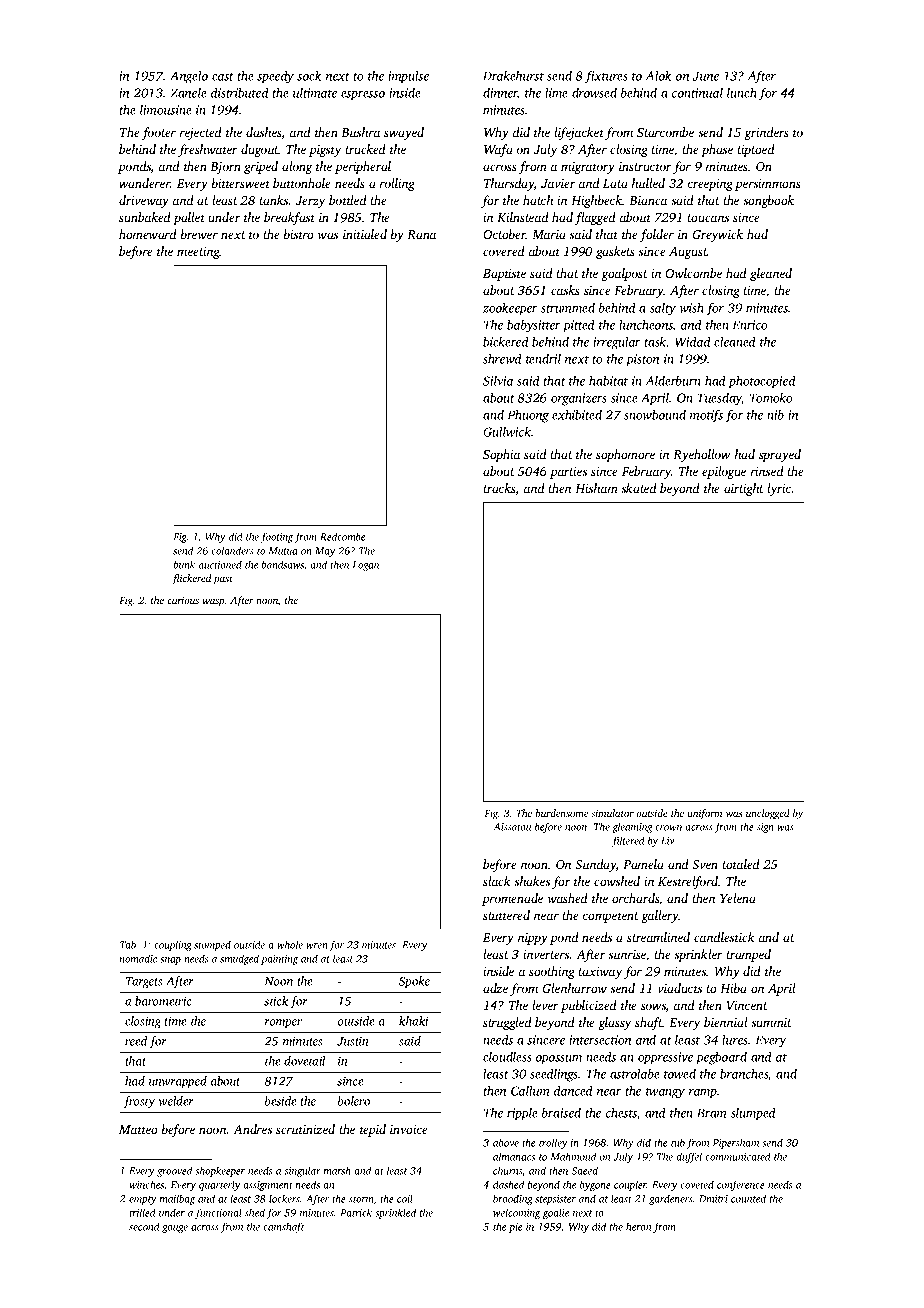 Image resolution: width=924 pixels, height=1308 pixels. Describe the element at coordinates (189, 77) in the document. I see `Angelo` at that location.
